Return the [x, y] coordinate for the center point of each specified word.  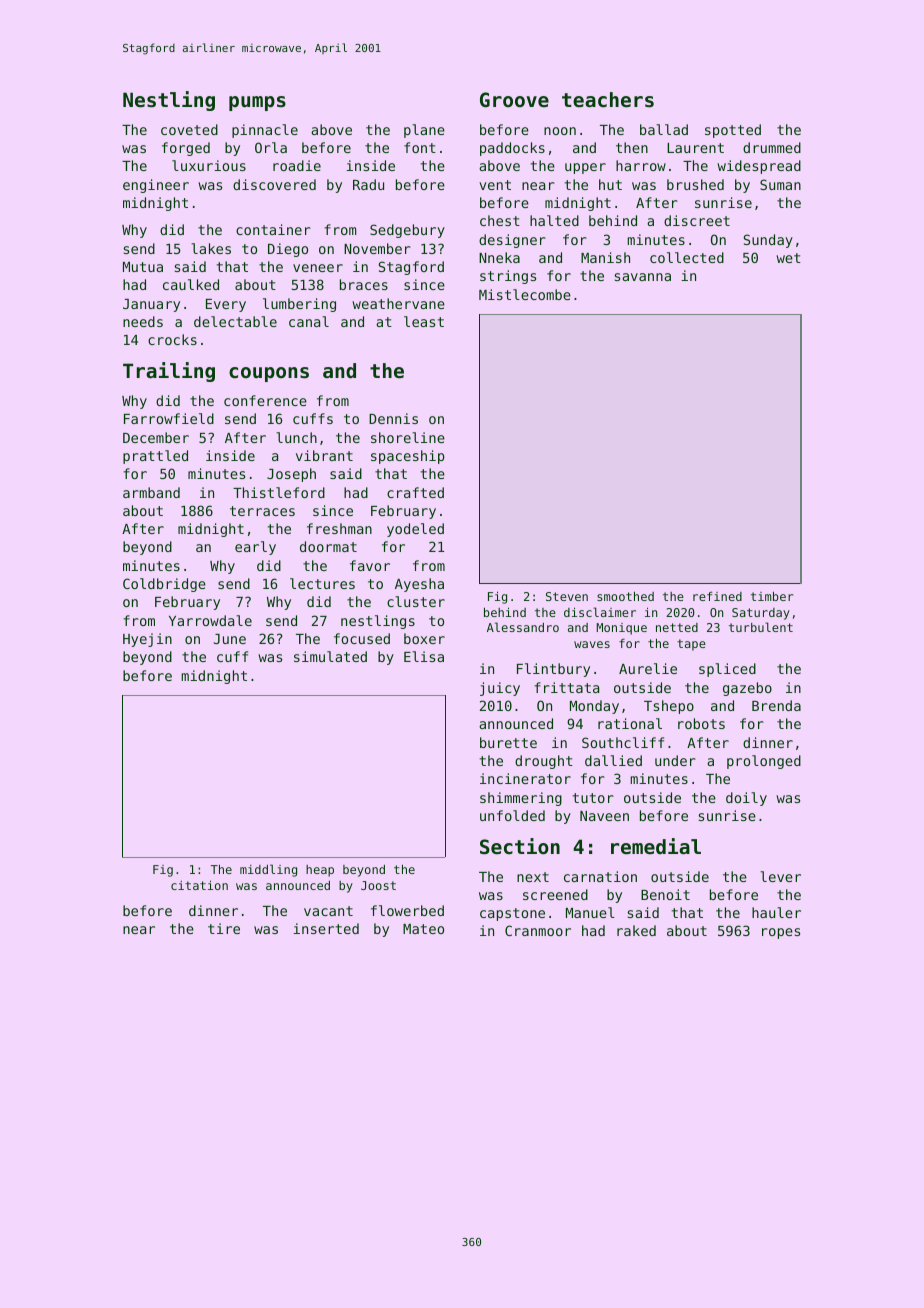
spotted [733, 131]
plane [424, 131]
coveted [189, 129]
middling [268, 870]
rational [630, 723]
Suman [780, 184]
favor [370, 565]
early [255, 548]
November [377, 248]
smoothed [625, 596]
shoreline [408, 437]
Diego [288, 250]
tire [224, 928]
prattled [155, 457]
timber [772, 596]
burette [508, 742]
